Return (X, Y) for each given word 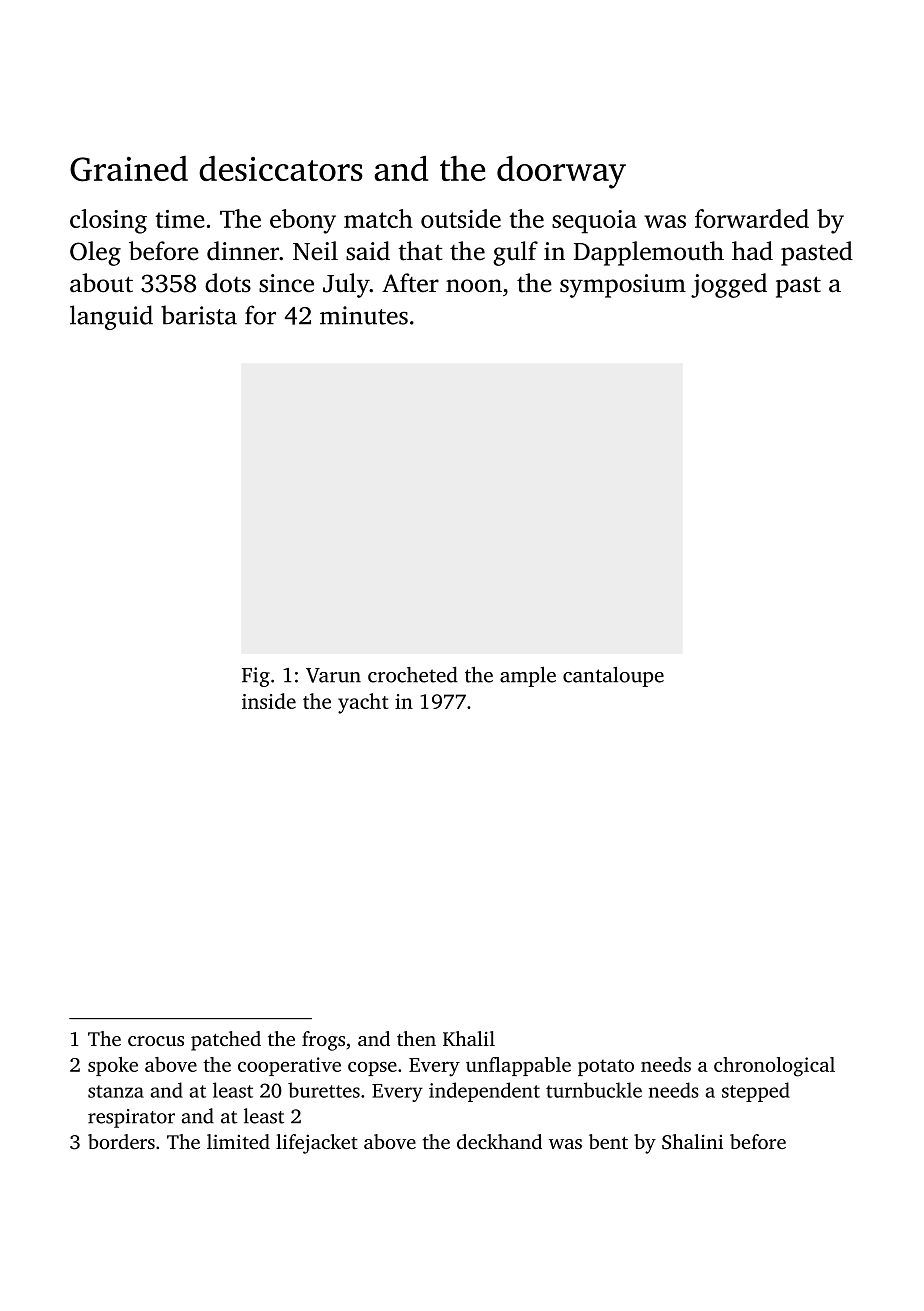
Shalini (692, 1142)
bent (608, 1141)
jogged (729, 285)
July (346, 285)
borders (121, 1141)
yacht (363, 703)
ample (528, 677)
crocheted (413, 675)
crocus (156, 1041)
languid (111, 317)
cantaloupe (613, 677)
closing (108, 221)
